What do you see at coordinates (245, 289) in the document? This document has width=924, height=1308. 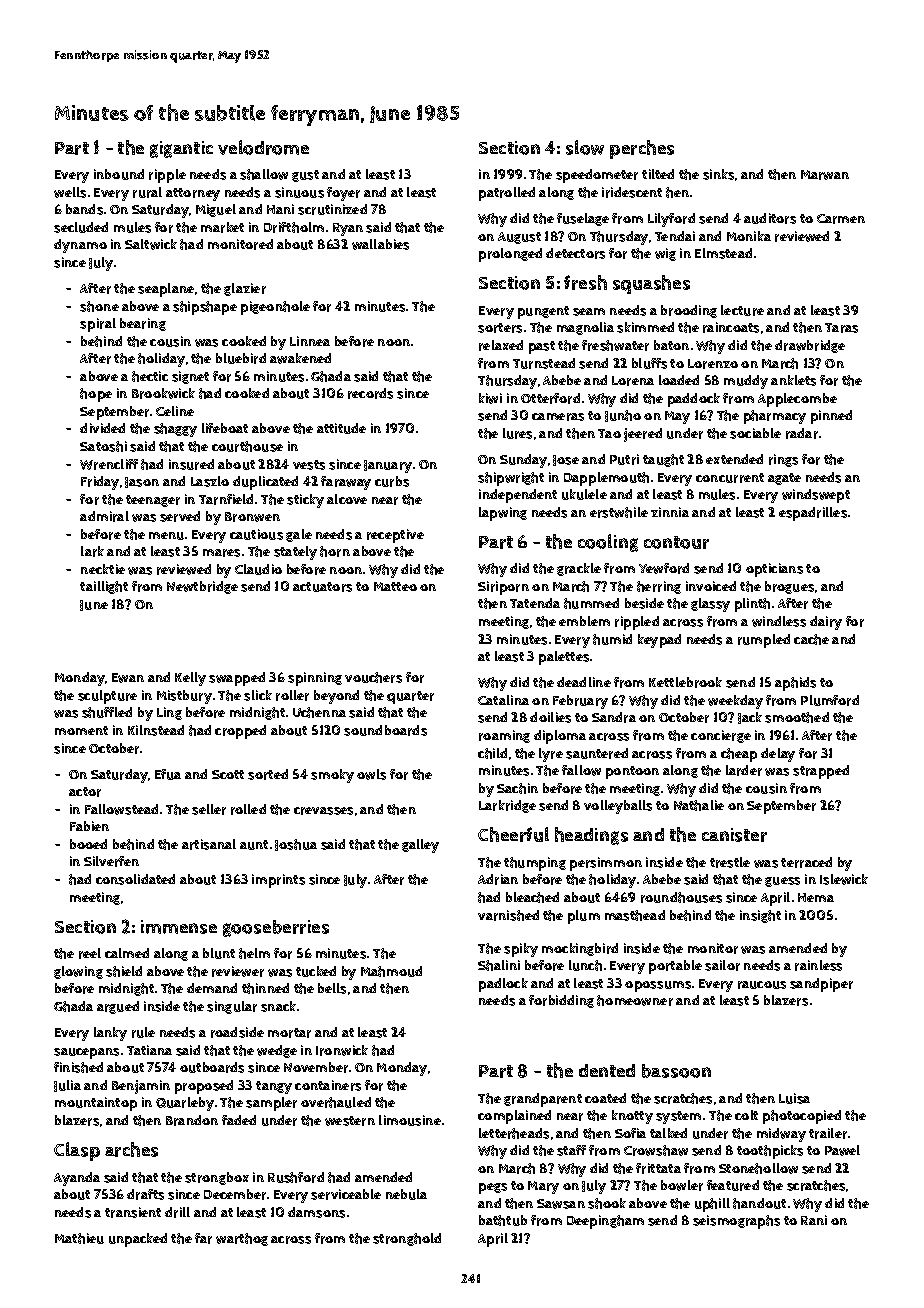 I see `glazier` at bounding box center [245, 289].
